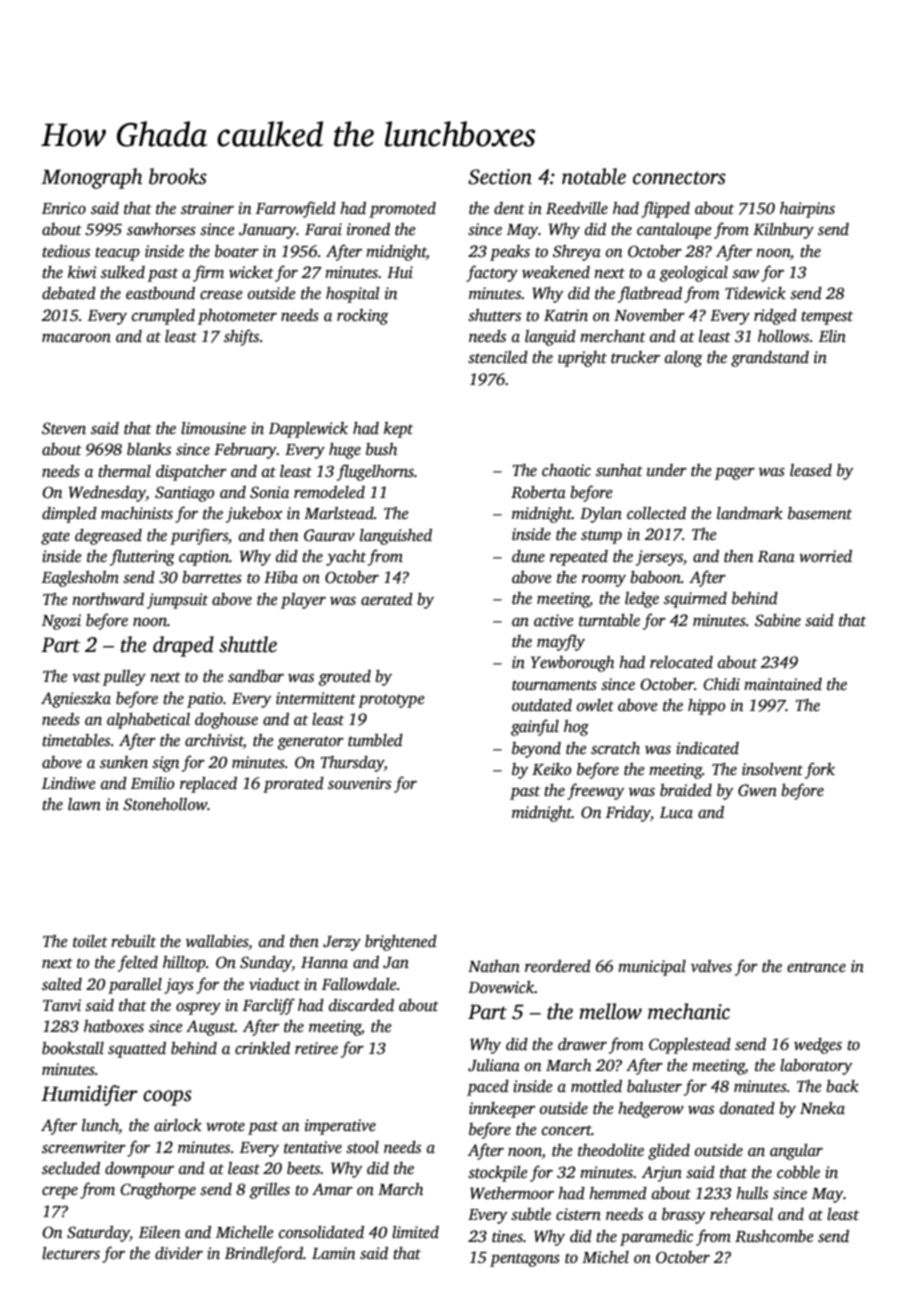 This document has width=908, height=1316. Describe the element at coordinates (178, 176) in the document. I see `brooks` at that location.
